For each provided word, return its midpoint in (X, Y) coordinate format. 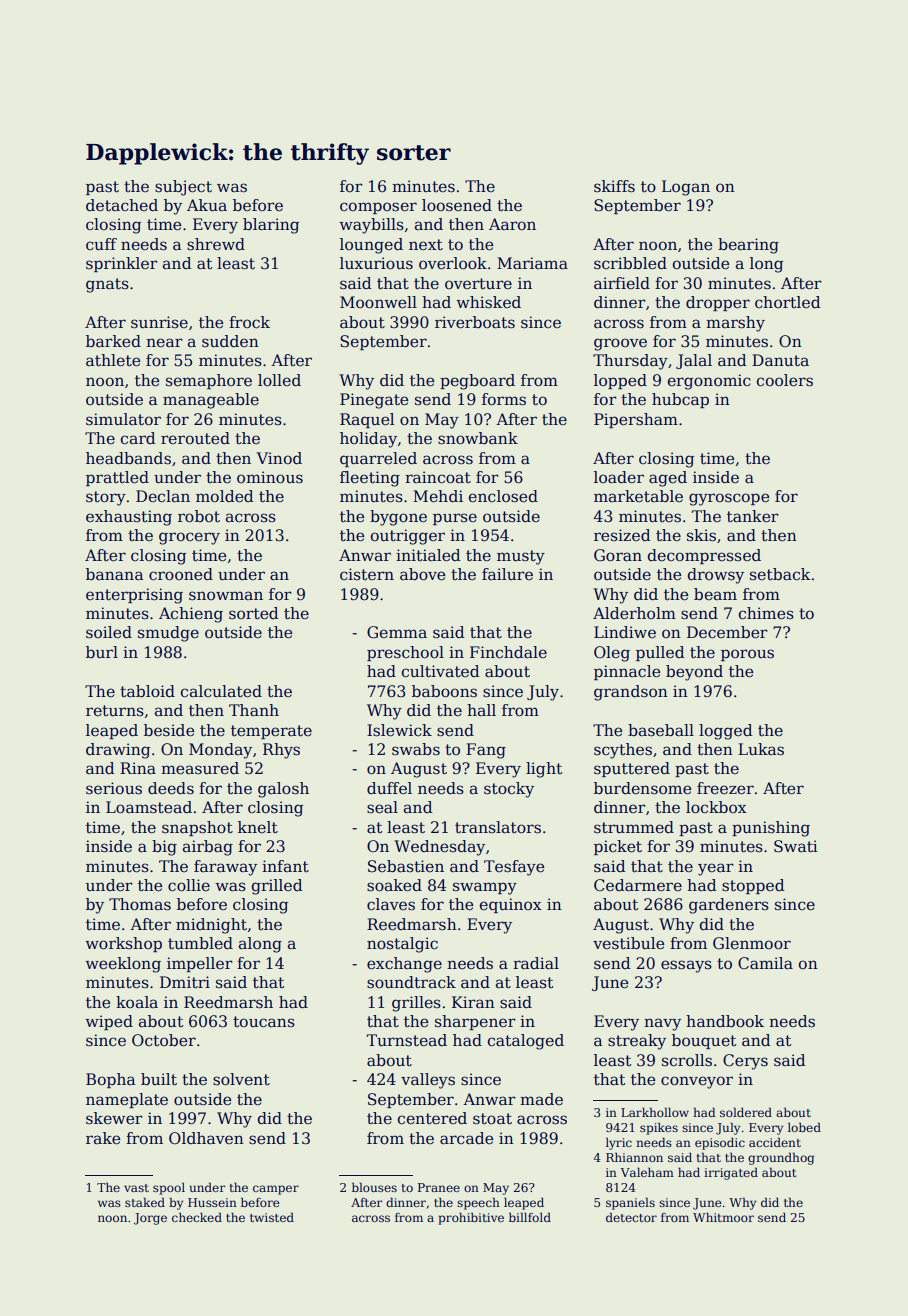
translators (498, 827)
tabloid (147, 691)
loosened (457, 205)
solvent (241, 1079)
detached (122, 205)
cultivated (441, 671)
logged (726, 732)
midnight (211, 926)
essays (686, 966)
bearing (748, 246)
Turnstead (407, 1040)
